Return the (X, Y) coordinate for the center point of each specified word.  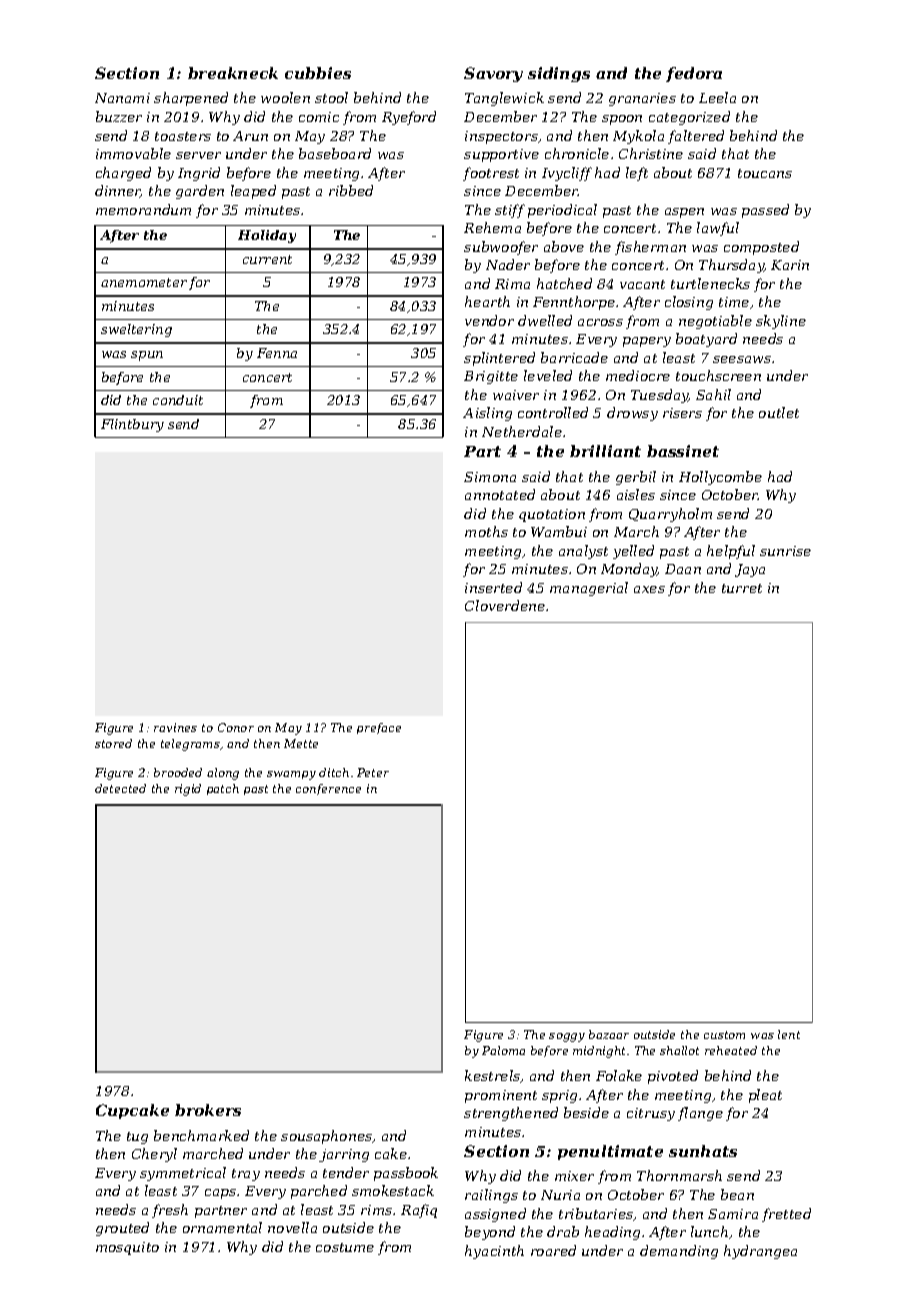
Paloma (503, 1050)
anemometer (144, 282)
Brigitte (491, 377)
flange (700, 1114)
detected (120, 788)
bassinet (683, 451)
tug (137, 1138)
